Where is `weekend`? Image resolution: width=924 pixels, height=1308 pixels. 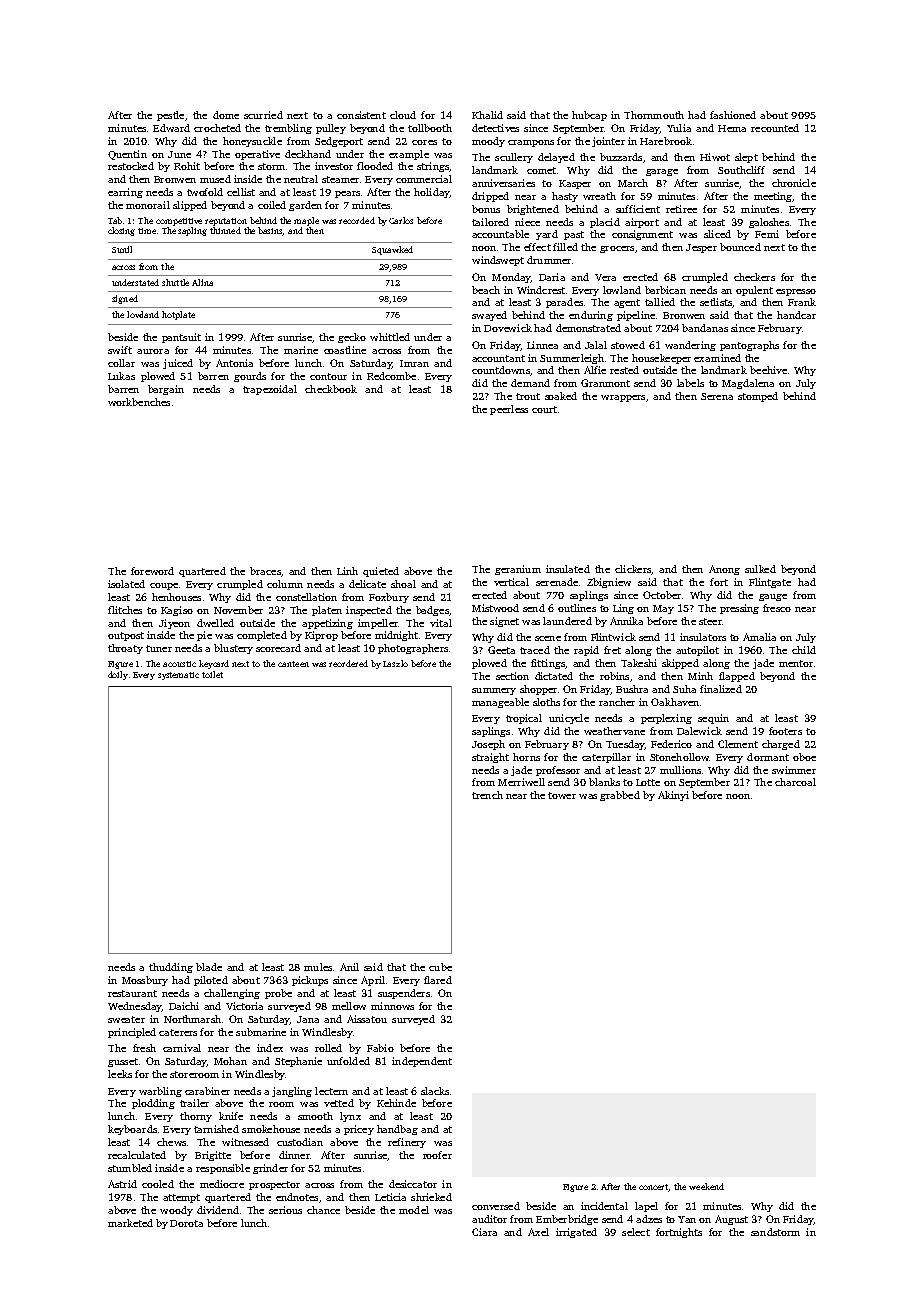
weekend is located at coordinates (706, 1186).
